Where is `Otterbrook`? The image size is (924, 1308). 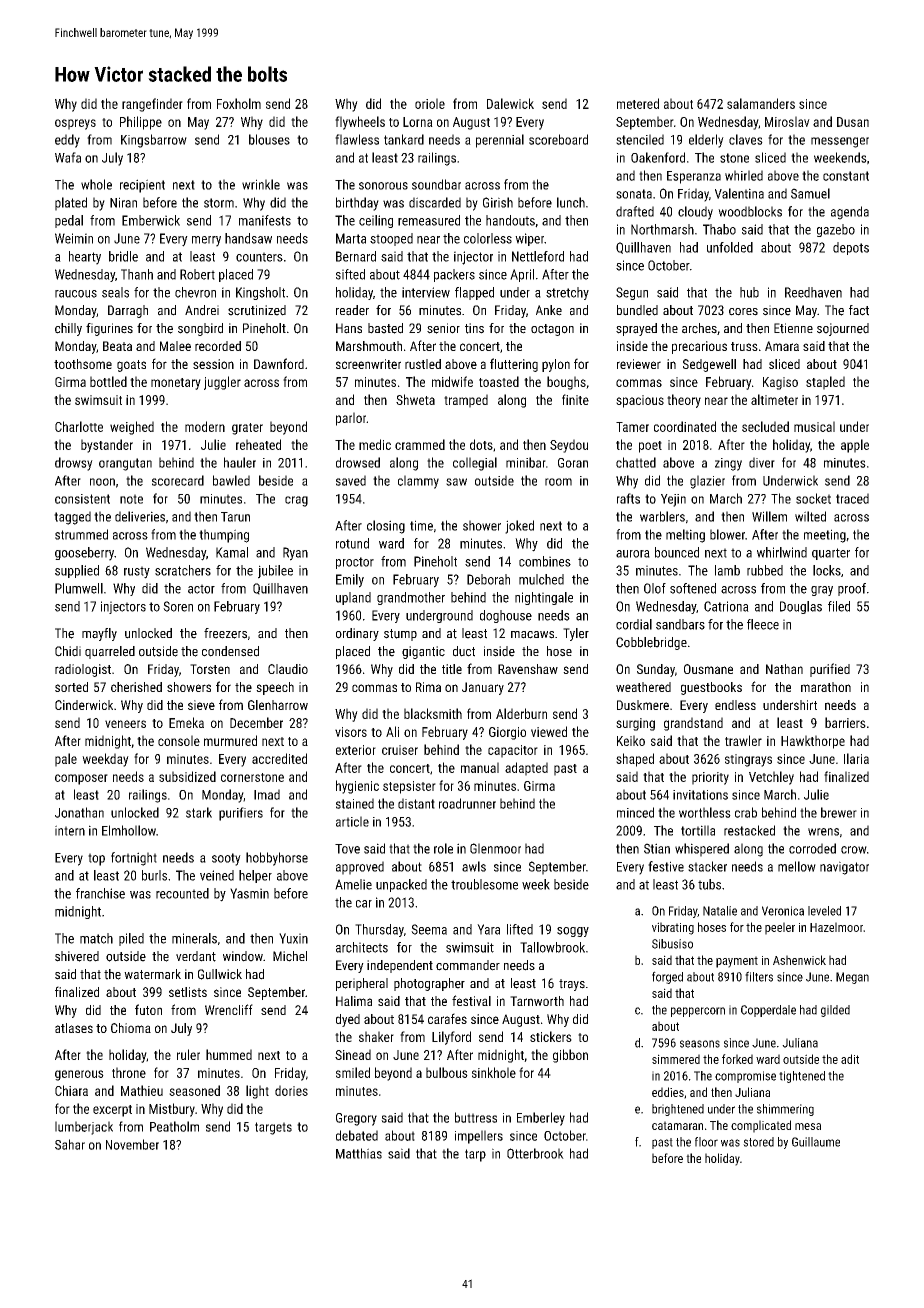
Otterbrook is located at coordinates (535, 1153).
